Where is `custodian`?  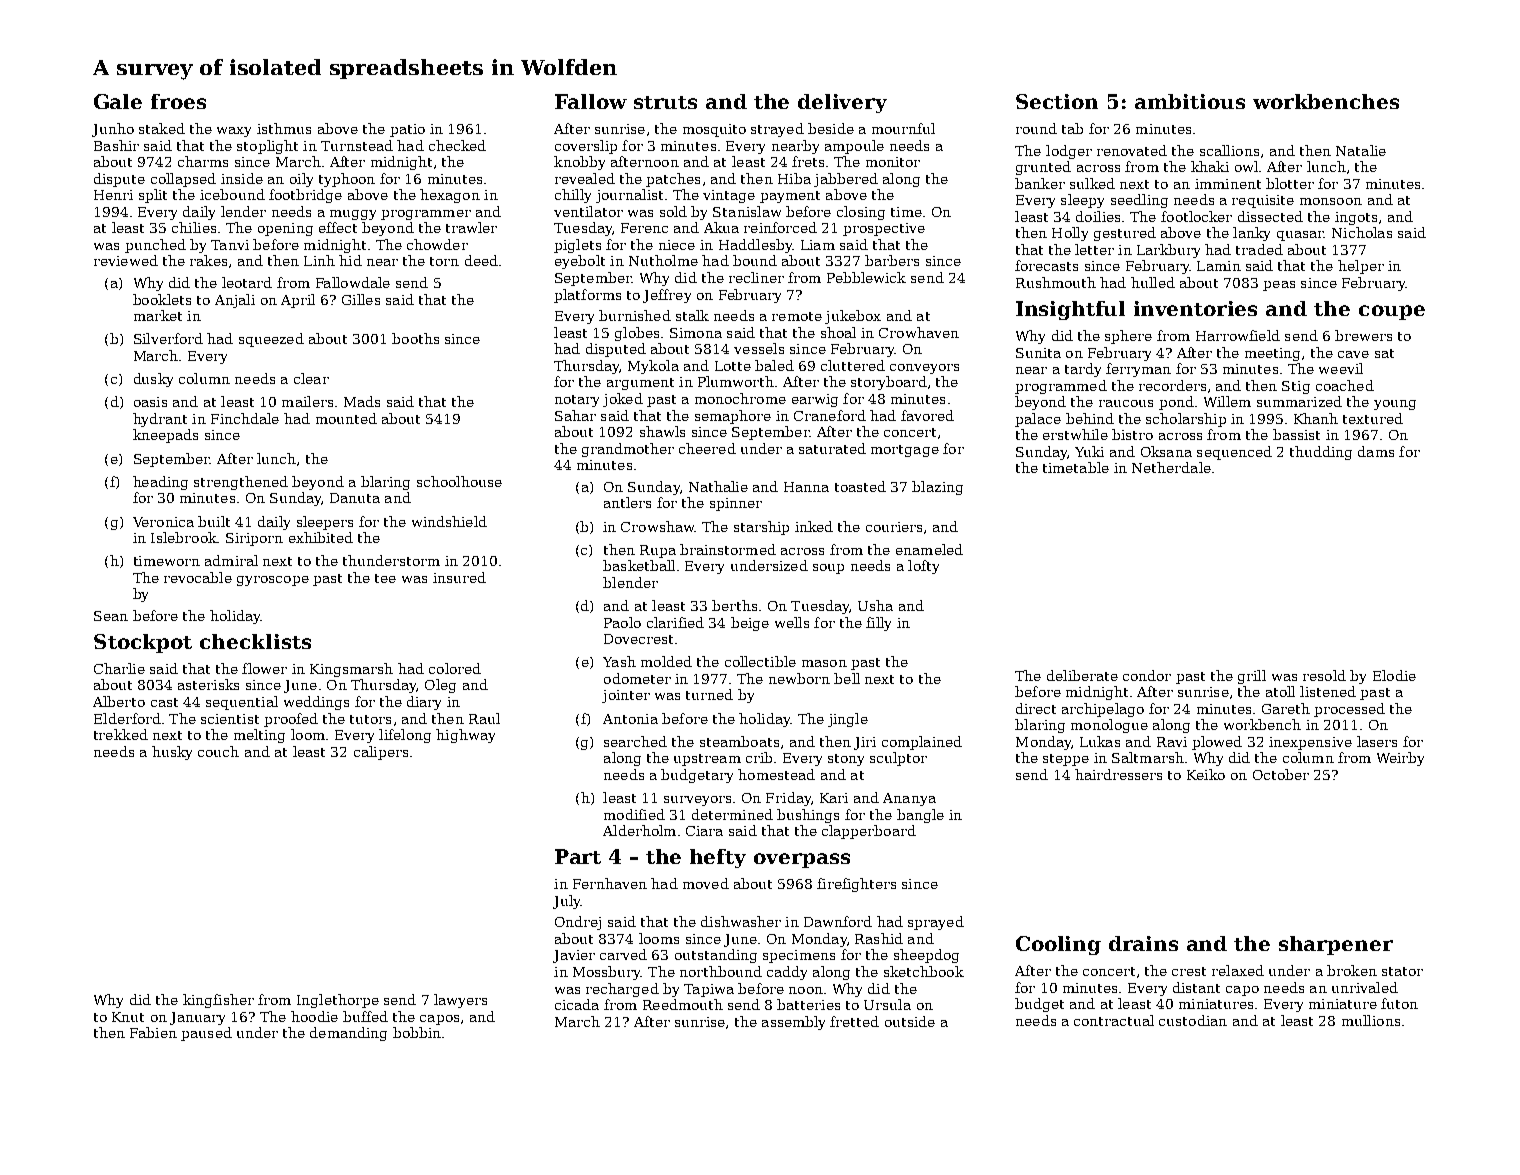 custodian is located at coordinates (1193, 1020).
